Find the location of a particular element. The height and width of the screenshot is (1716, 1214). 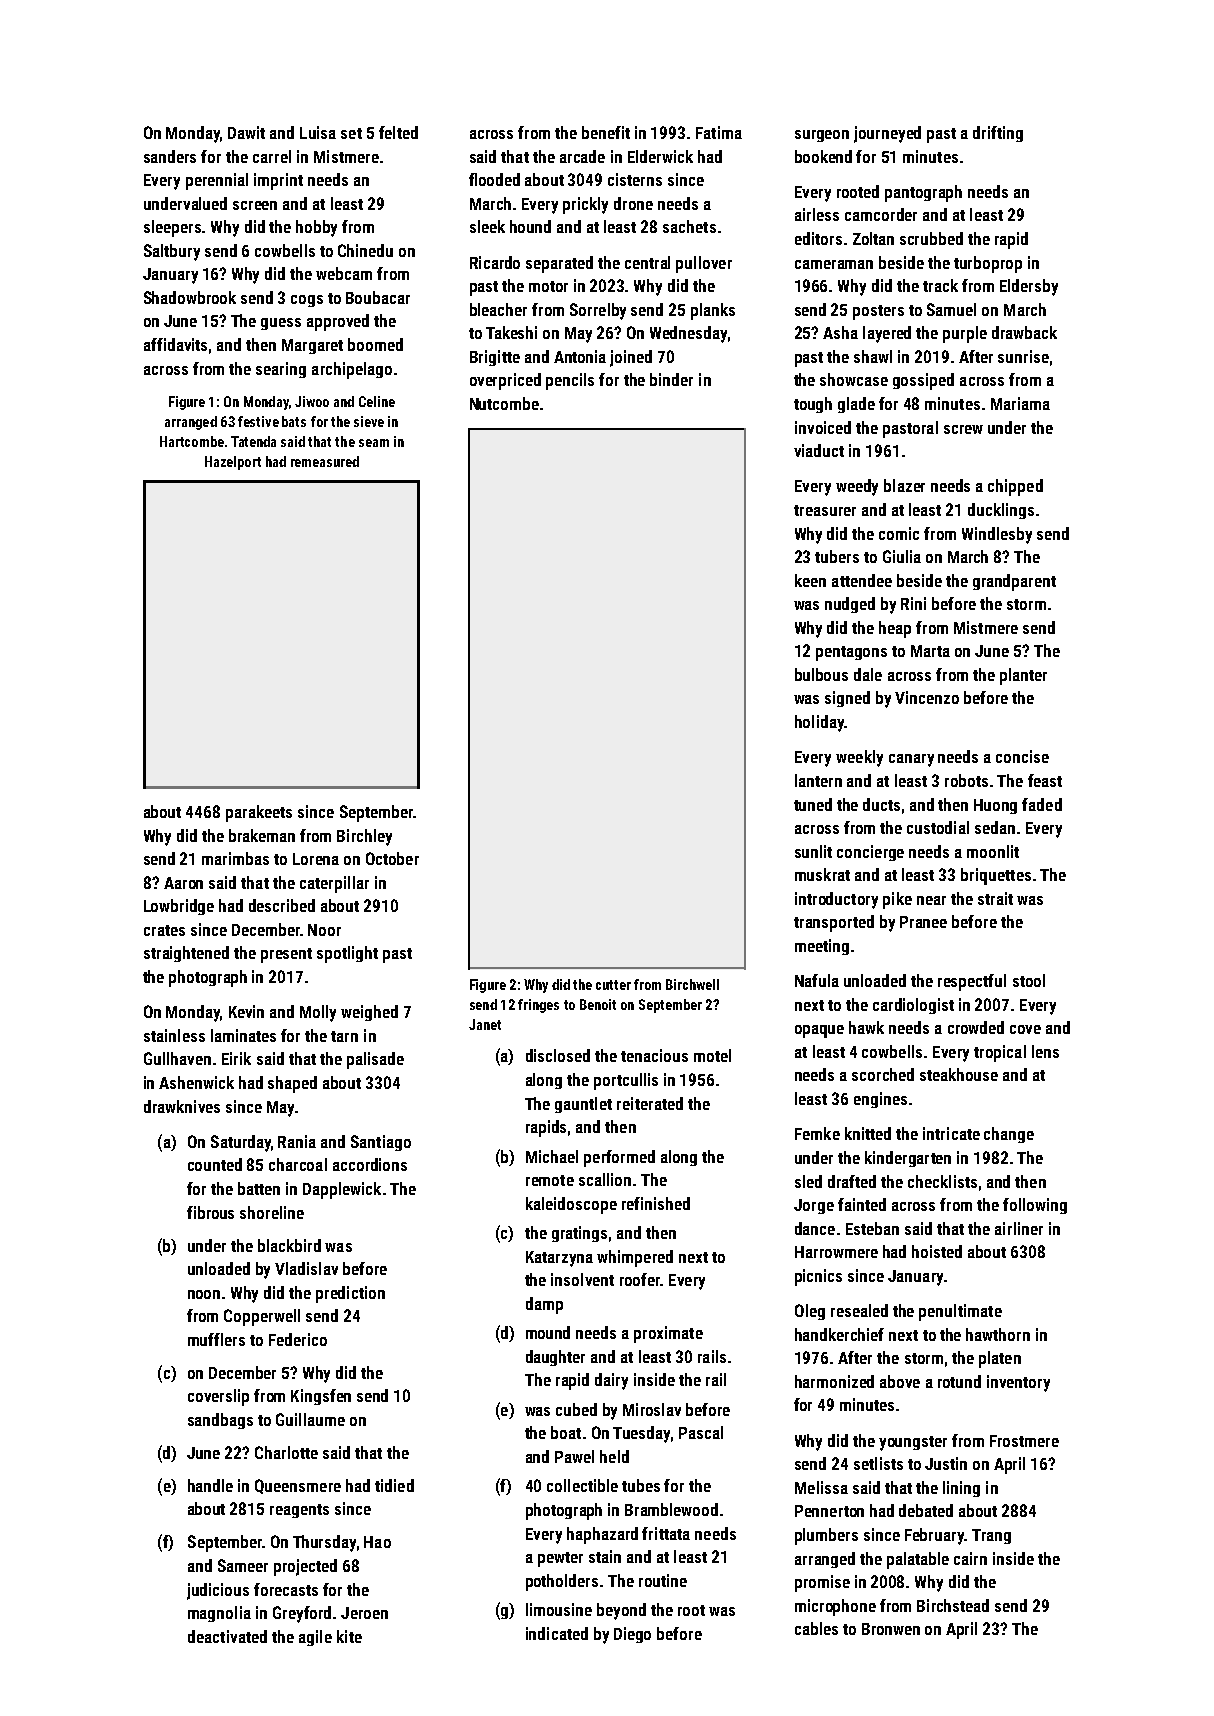

prediction is located at coordinates (350, 1294).
